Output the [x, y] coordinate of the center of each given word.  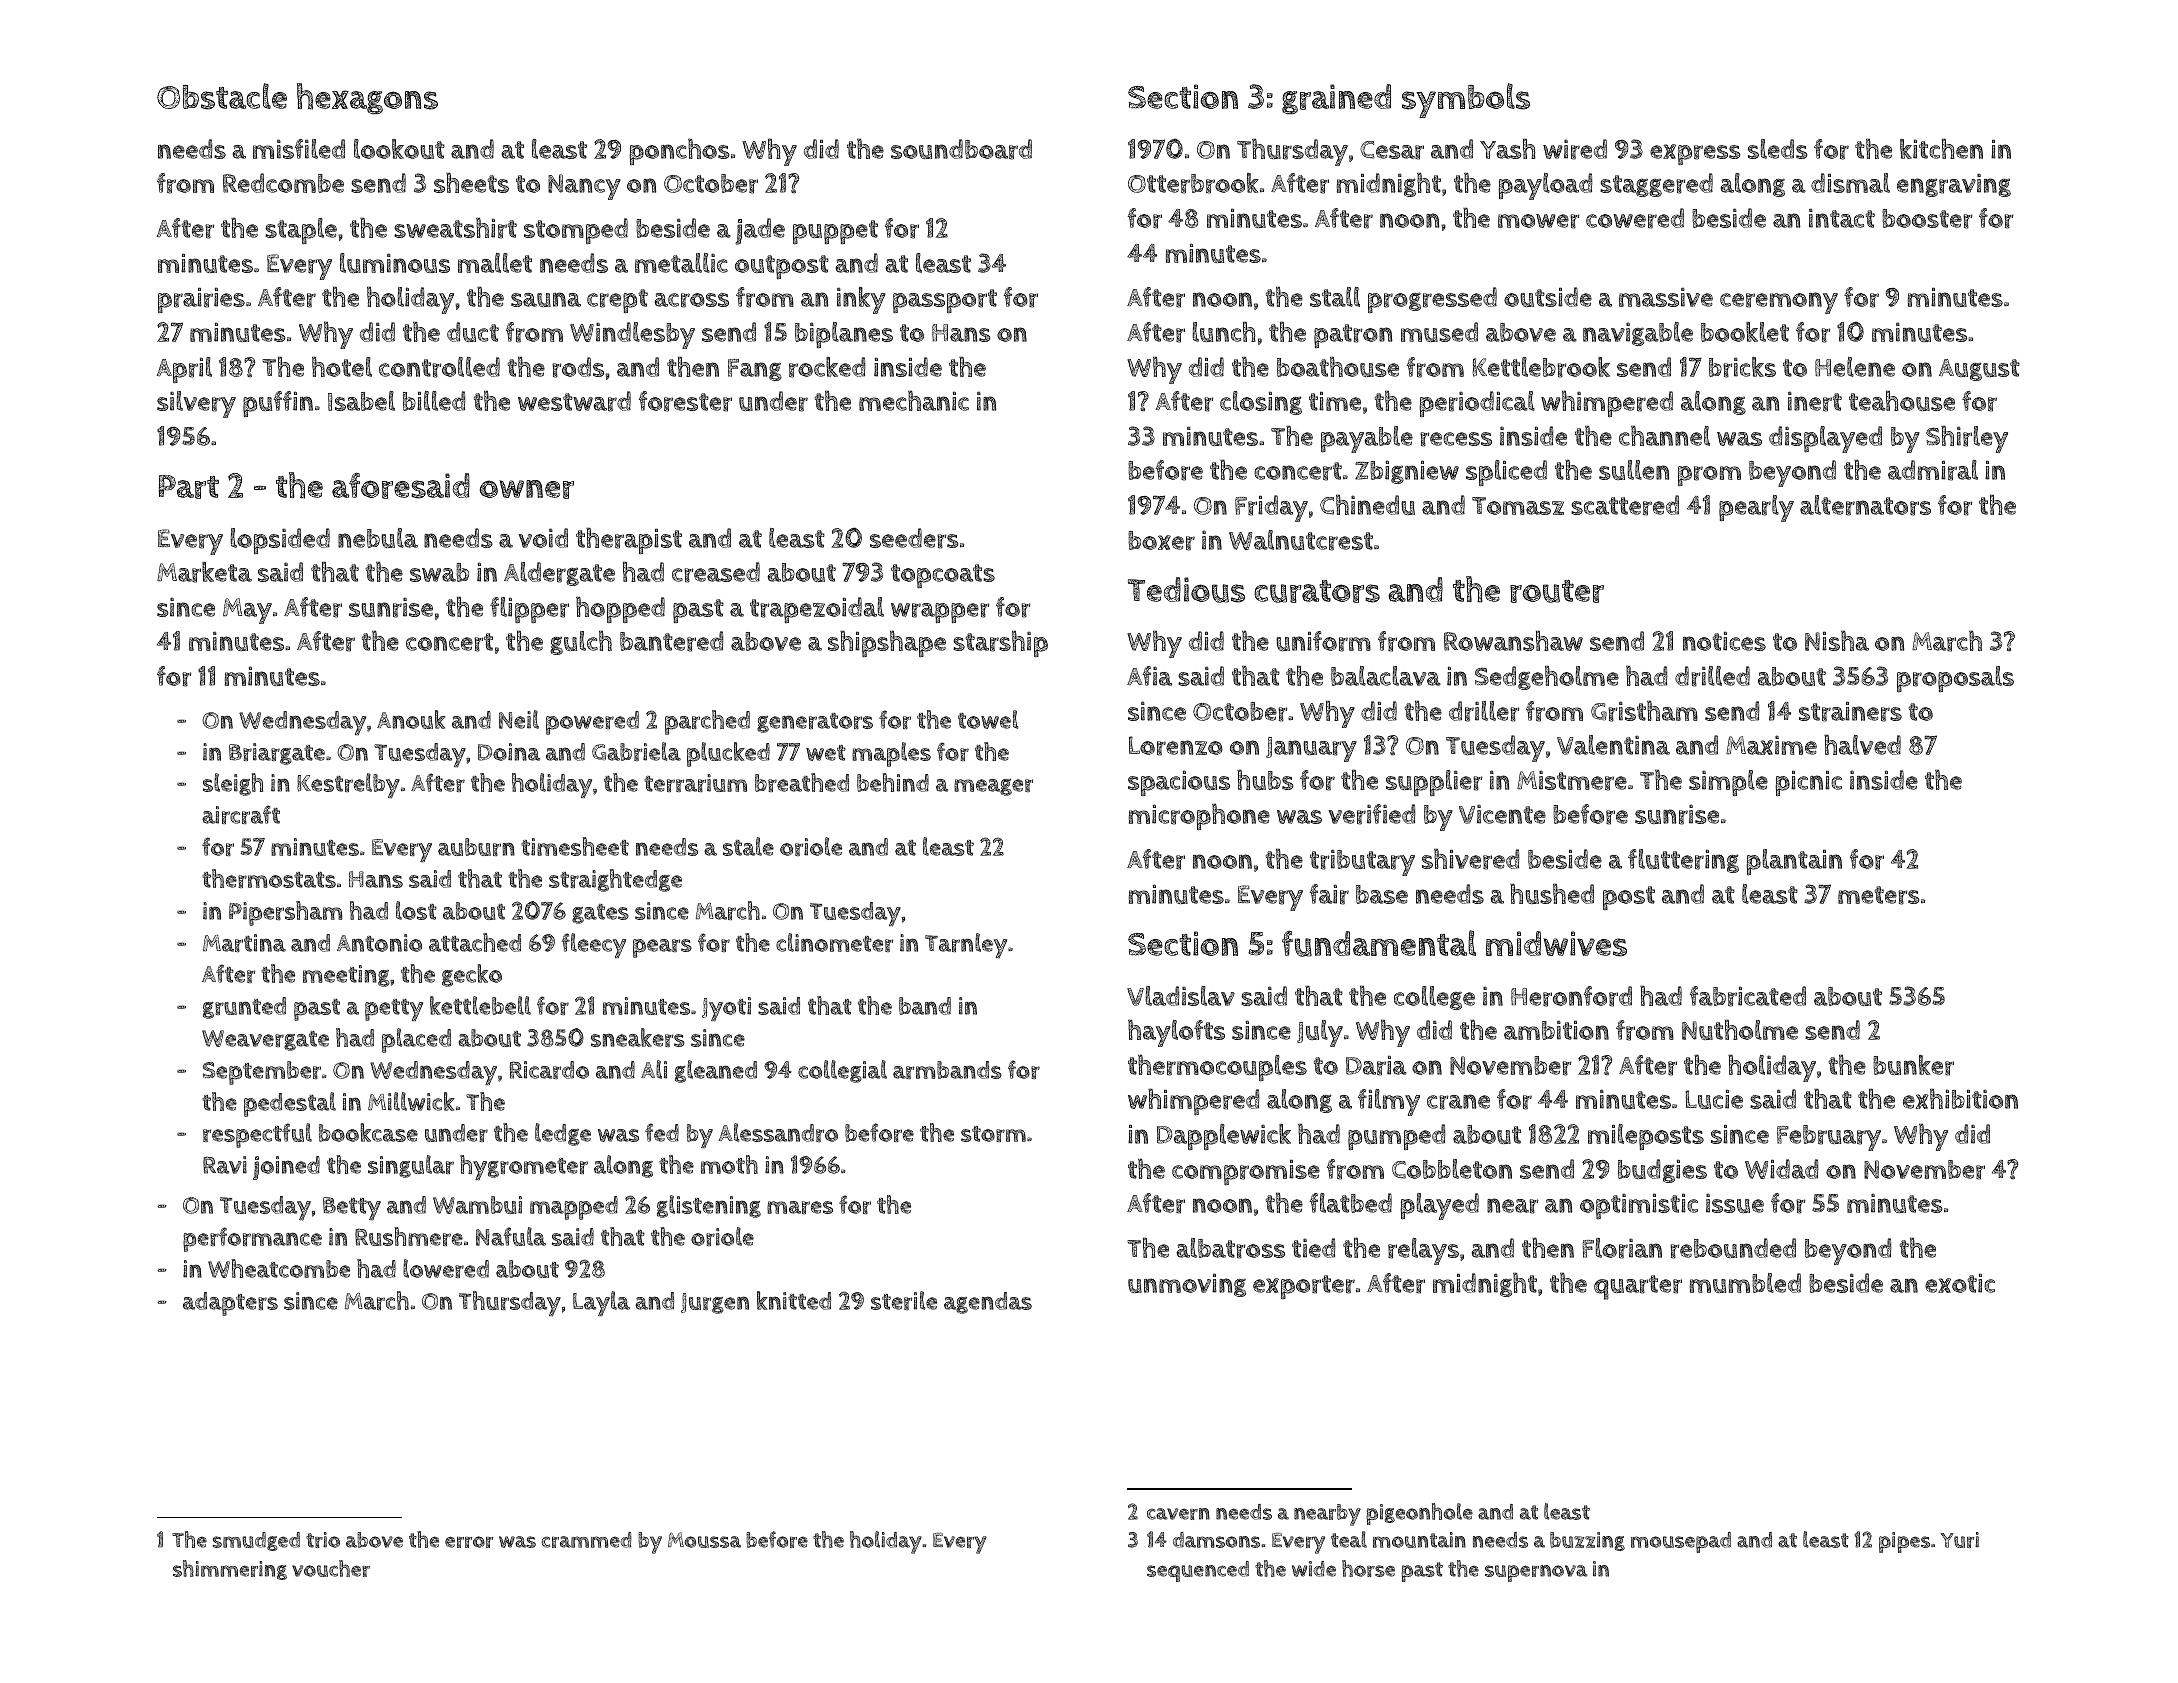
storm [993, 1134]
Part [189, 487]
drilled [1712, 676]
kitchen [1941, 148]
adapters [230, 1304]
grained [1336, 99]
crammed [587, 1540]
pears [662, 948]
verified [1372, 814]
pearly [1756, 508]
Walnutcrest [1301, 540]
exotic [1960, 1283]
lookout [399, 149]
